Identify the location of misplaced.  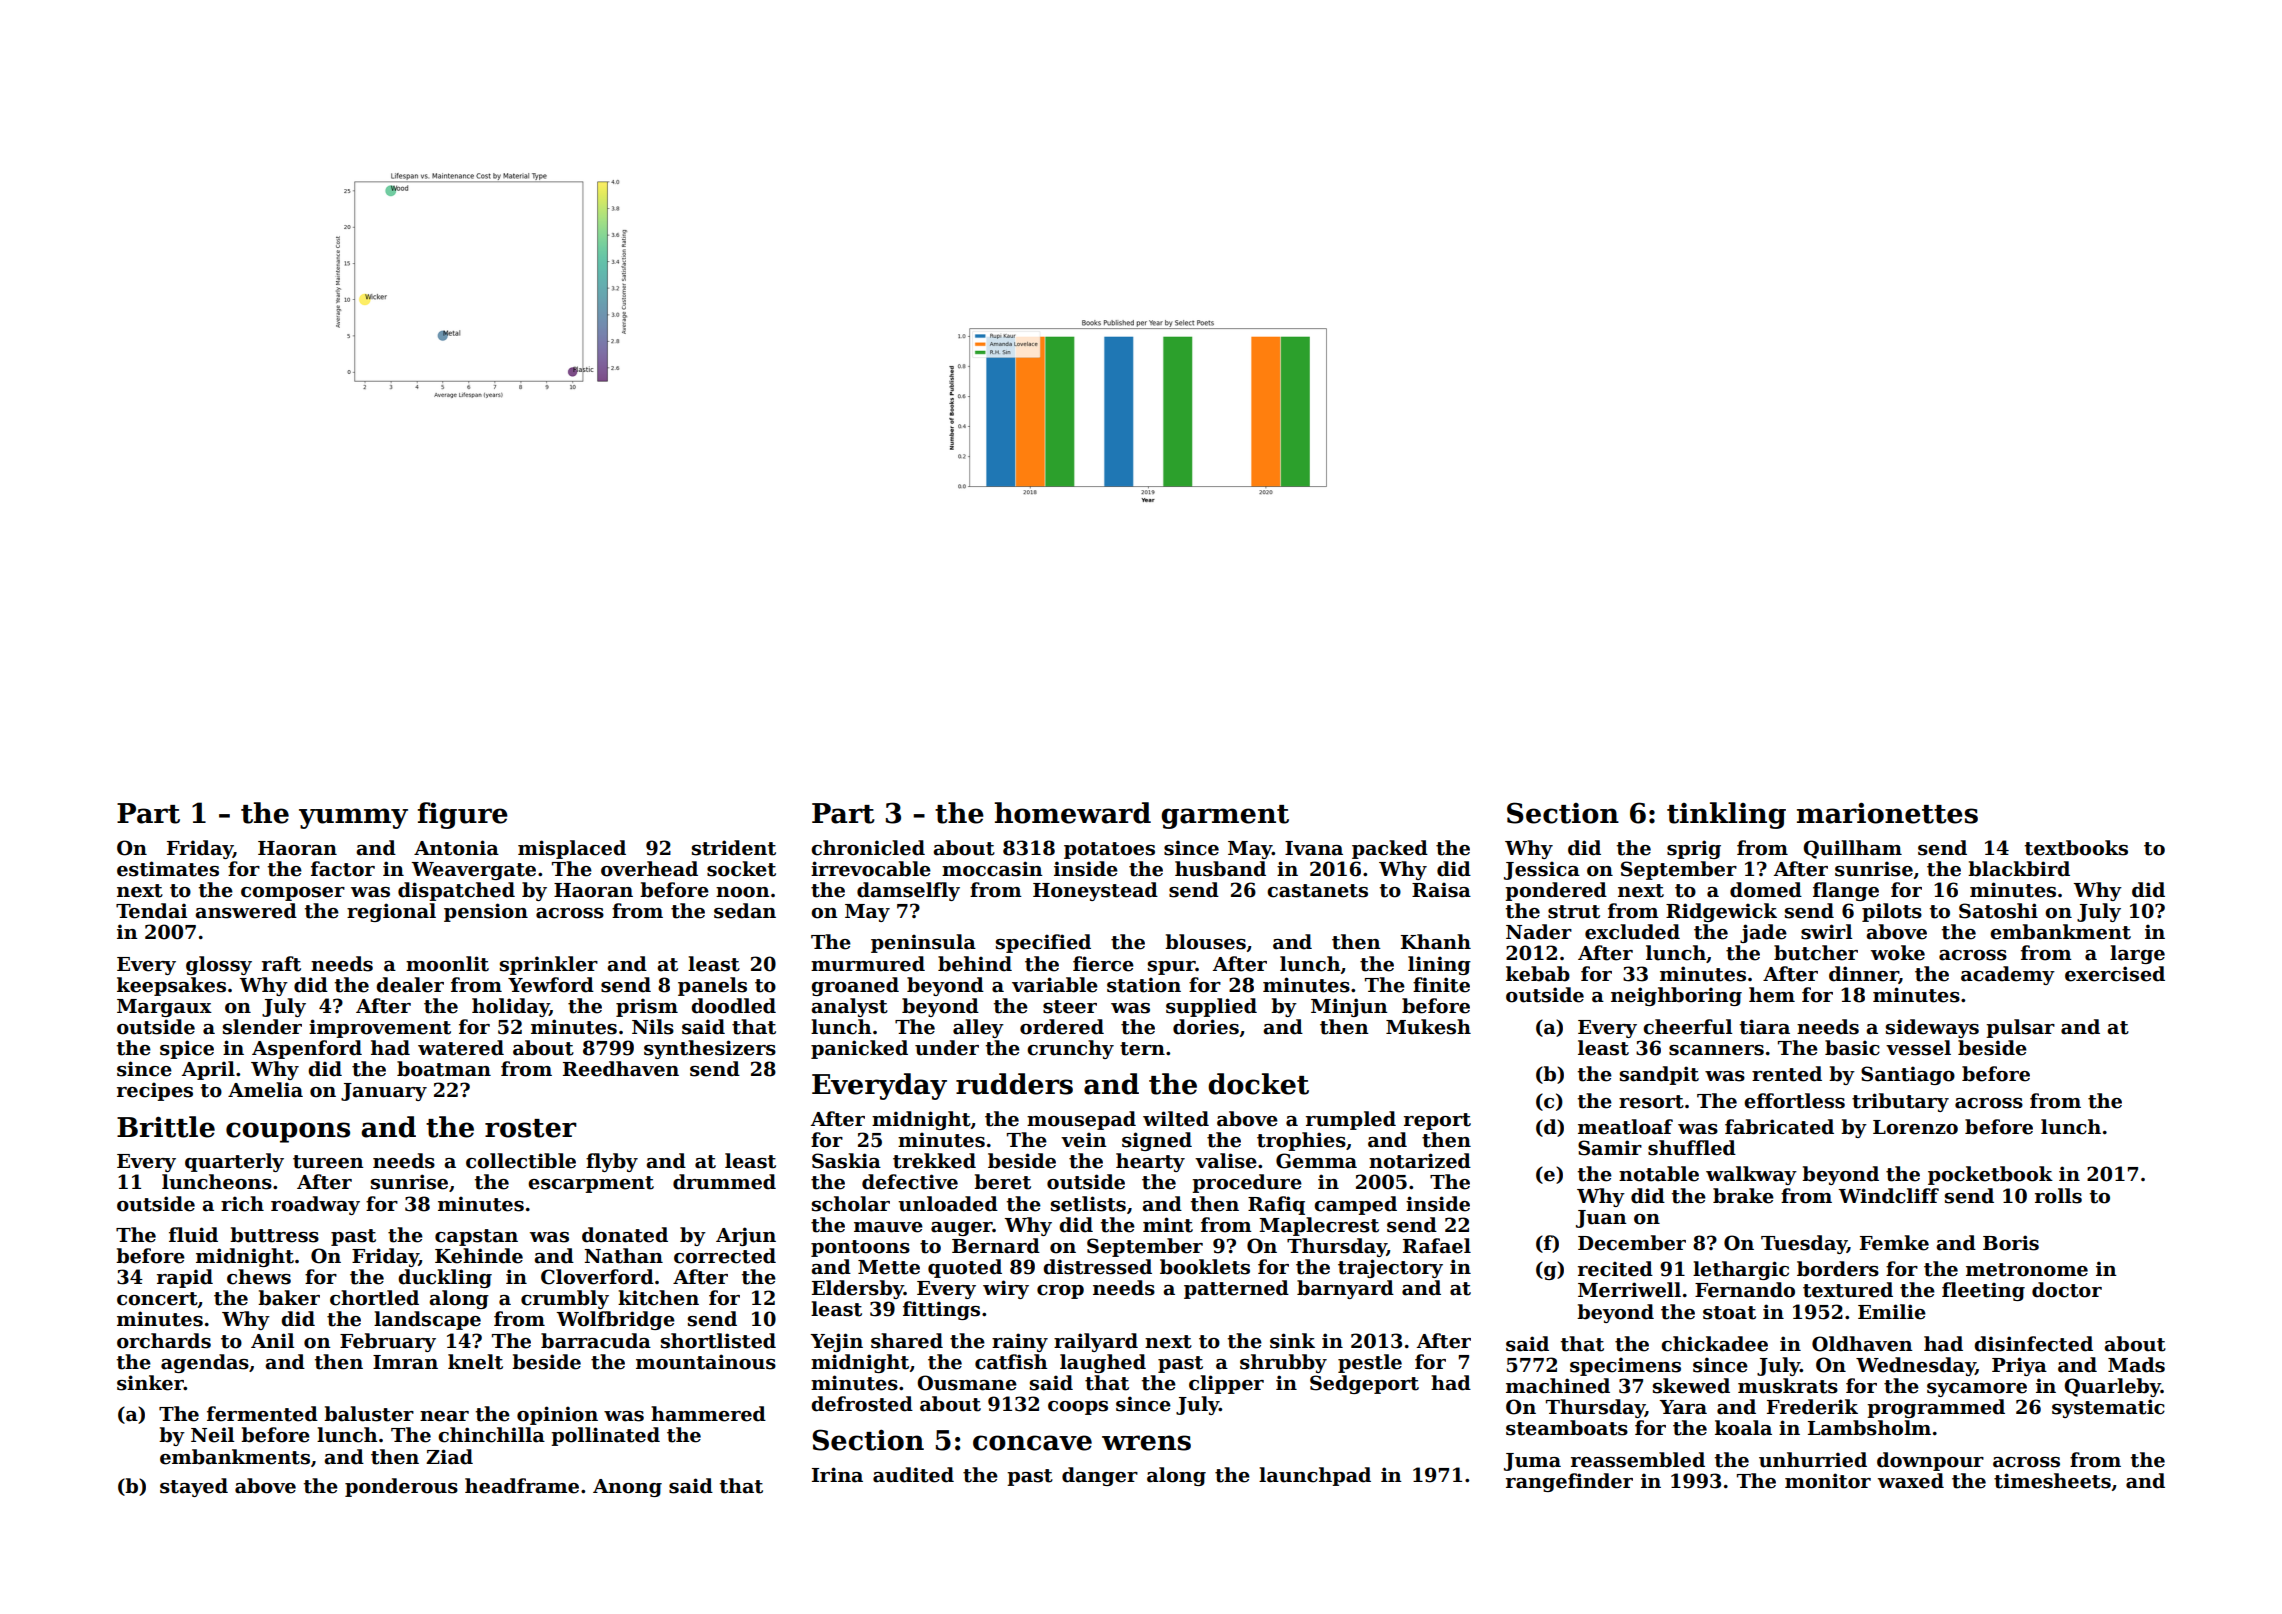
(572, 849).
